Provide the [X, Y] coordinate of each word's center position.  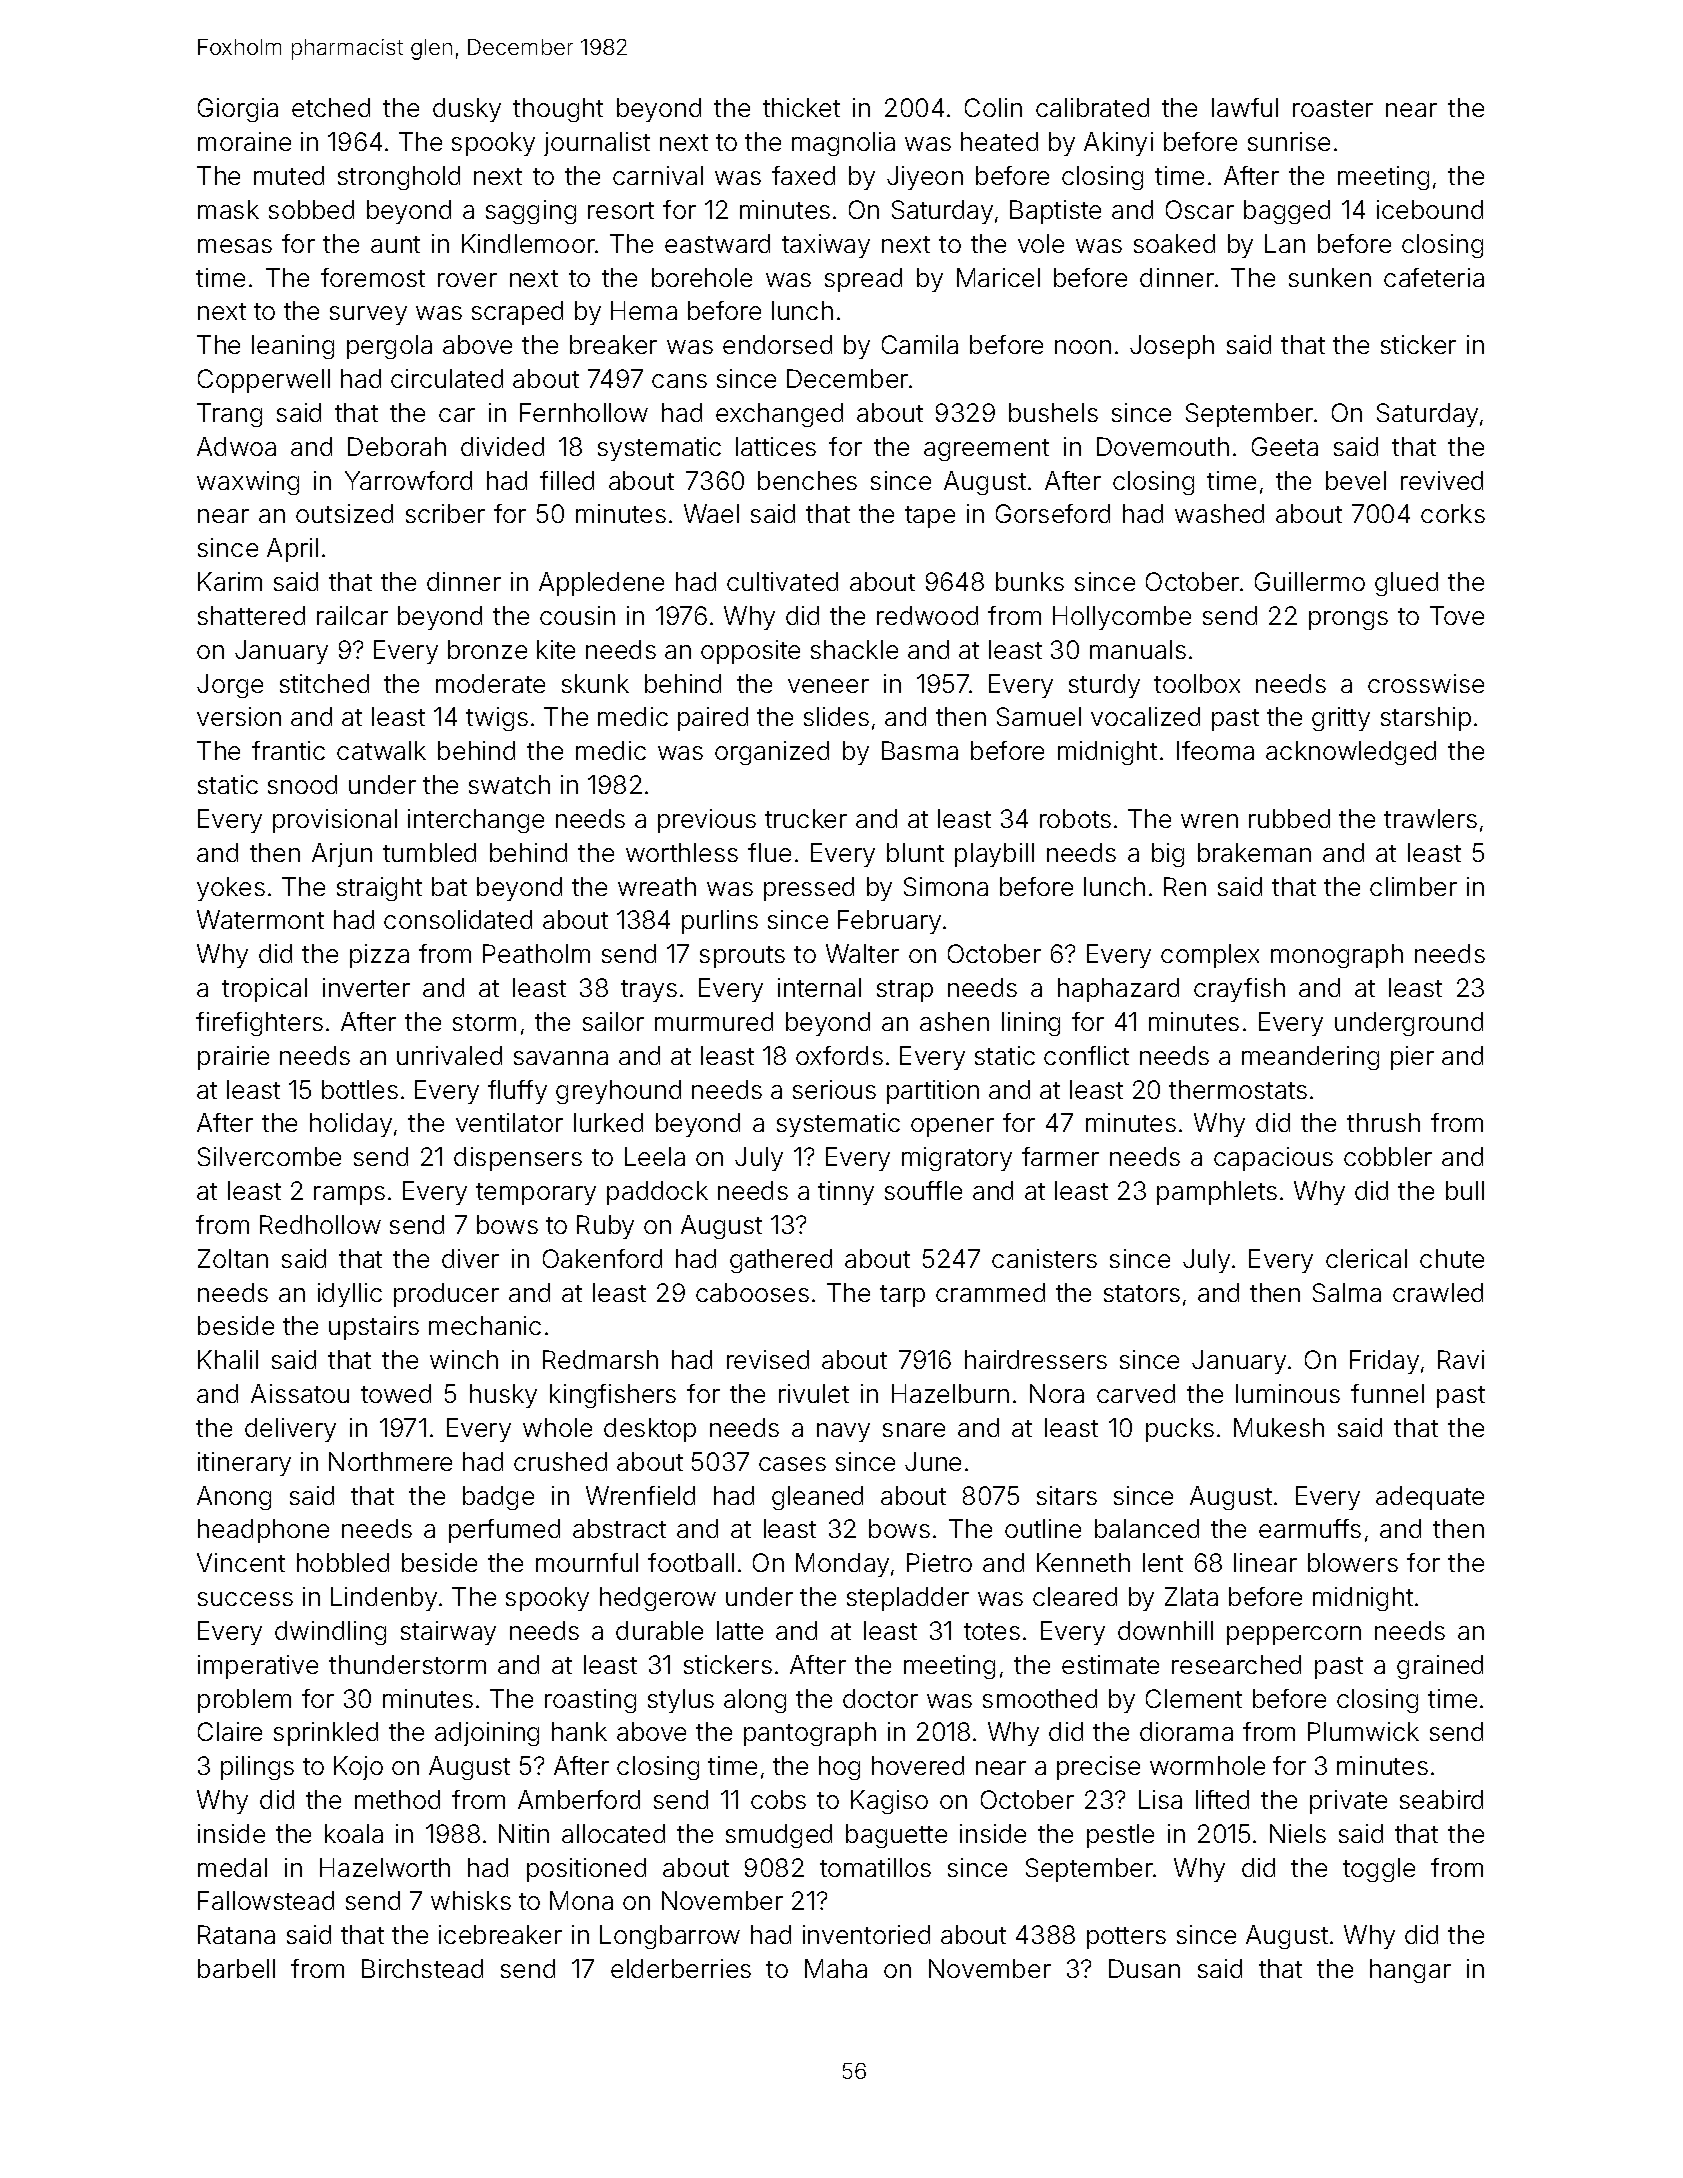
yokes [231, 889]
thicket [801, 107]
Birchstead [422, 1968]
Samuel [1039, 716]
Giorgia [238, 110]
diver [470, 1258]
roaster [1333, 108]
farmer [1060, 1156]
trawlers [1430, 818]
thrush [1383, 1122]
